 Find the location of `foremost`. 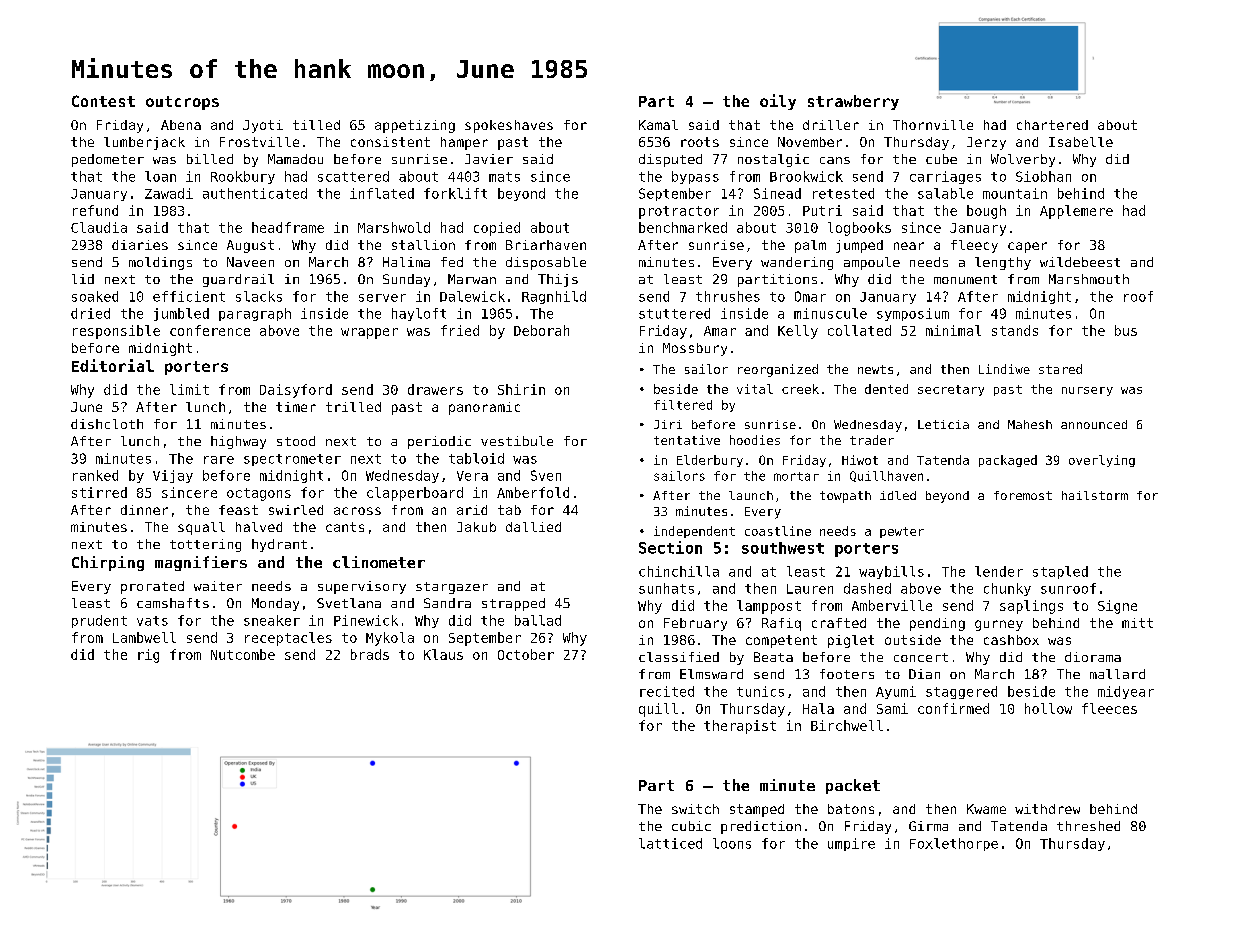

foremost is located at coordinates (1023, 495).
